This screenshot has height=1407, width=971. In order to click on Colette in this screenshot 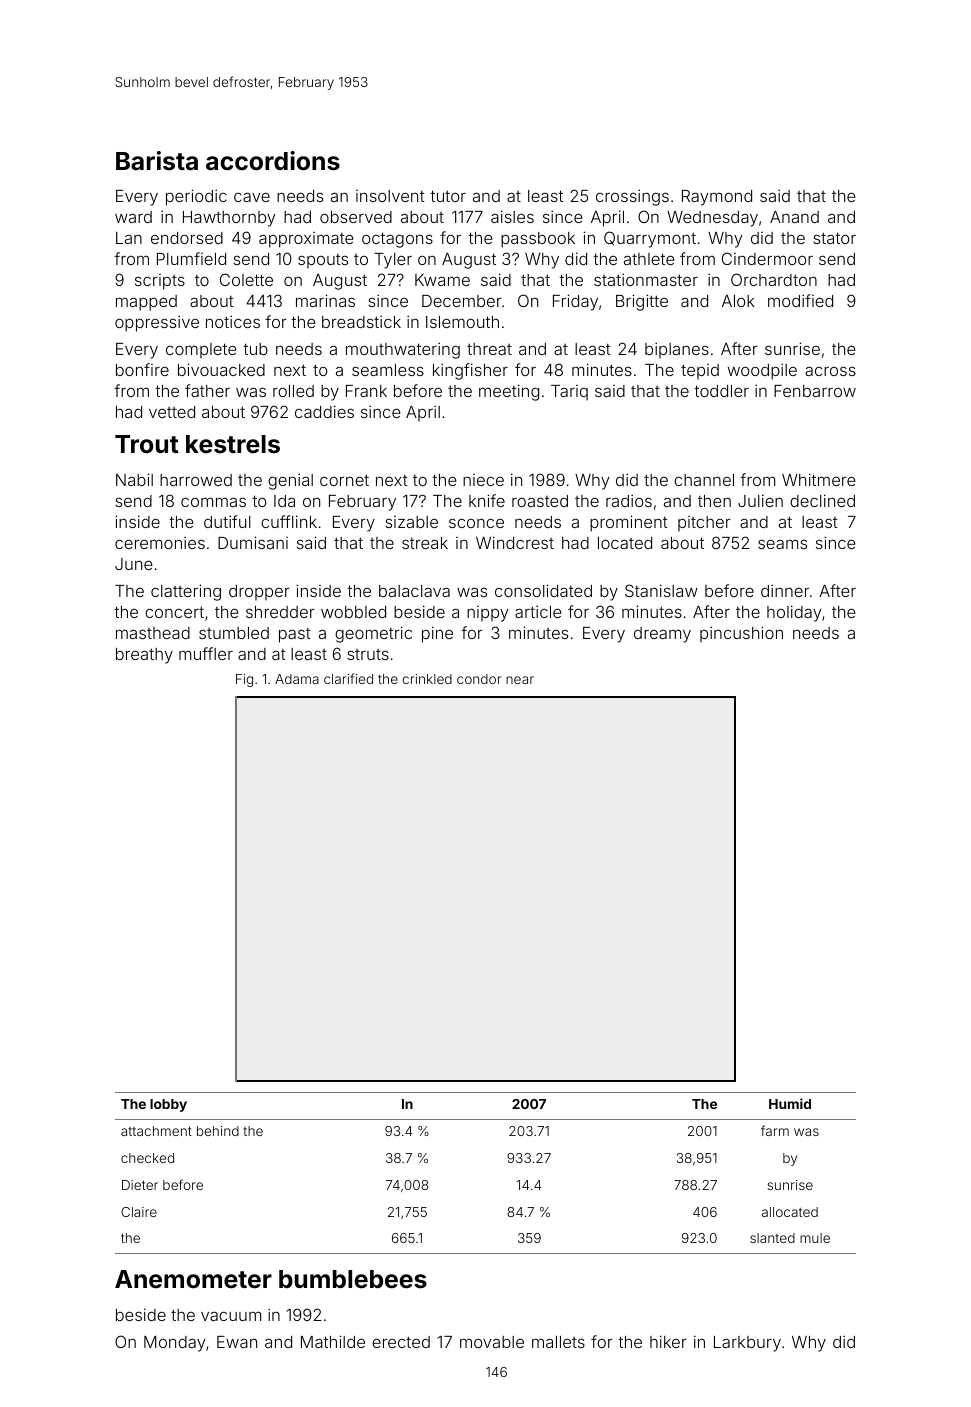, I will do `click(246, 279)`.
